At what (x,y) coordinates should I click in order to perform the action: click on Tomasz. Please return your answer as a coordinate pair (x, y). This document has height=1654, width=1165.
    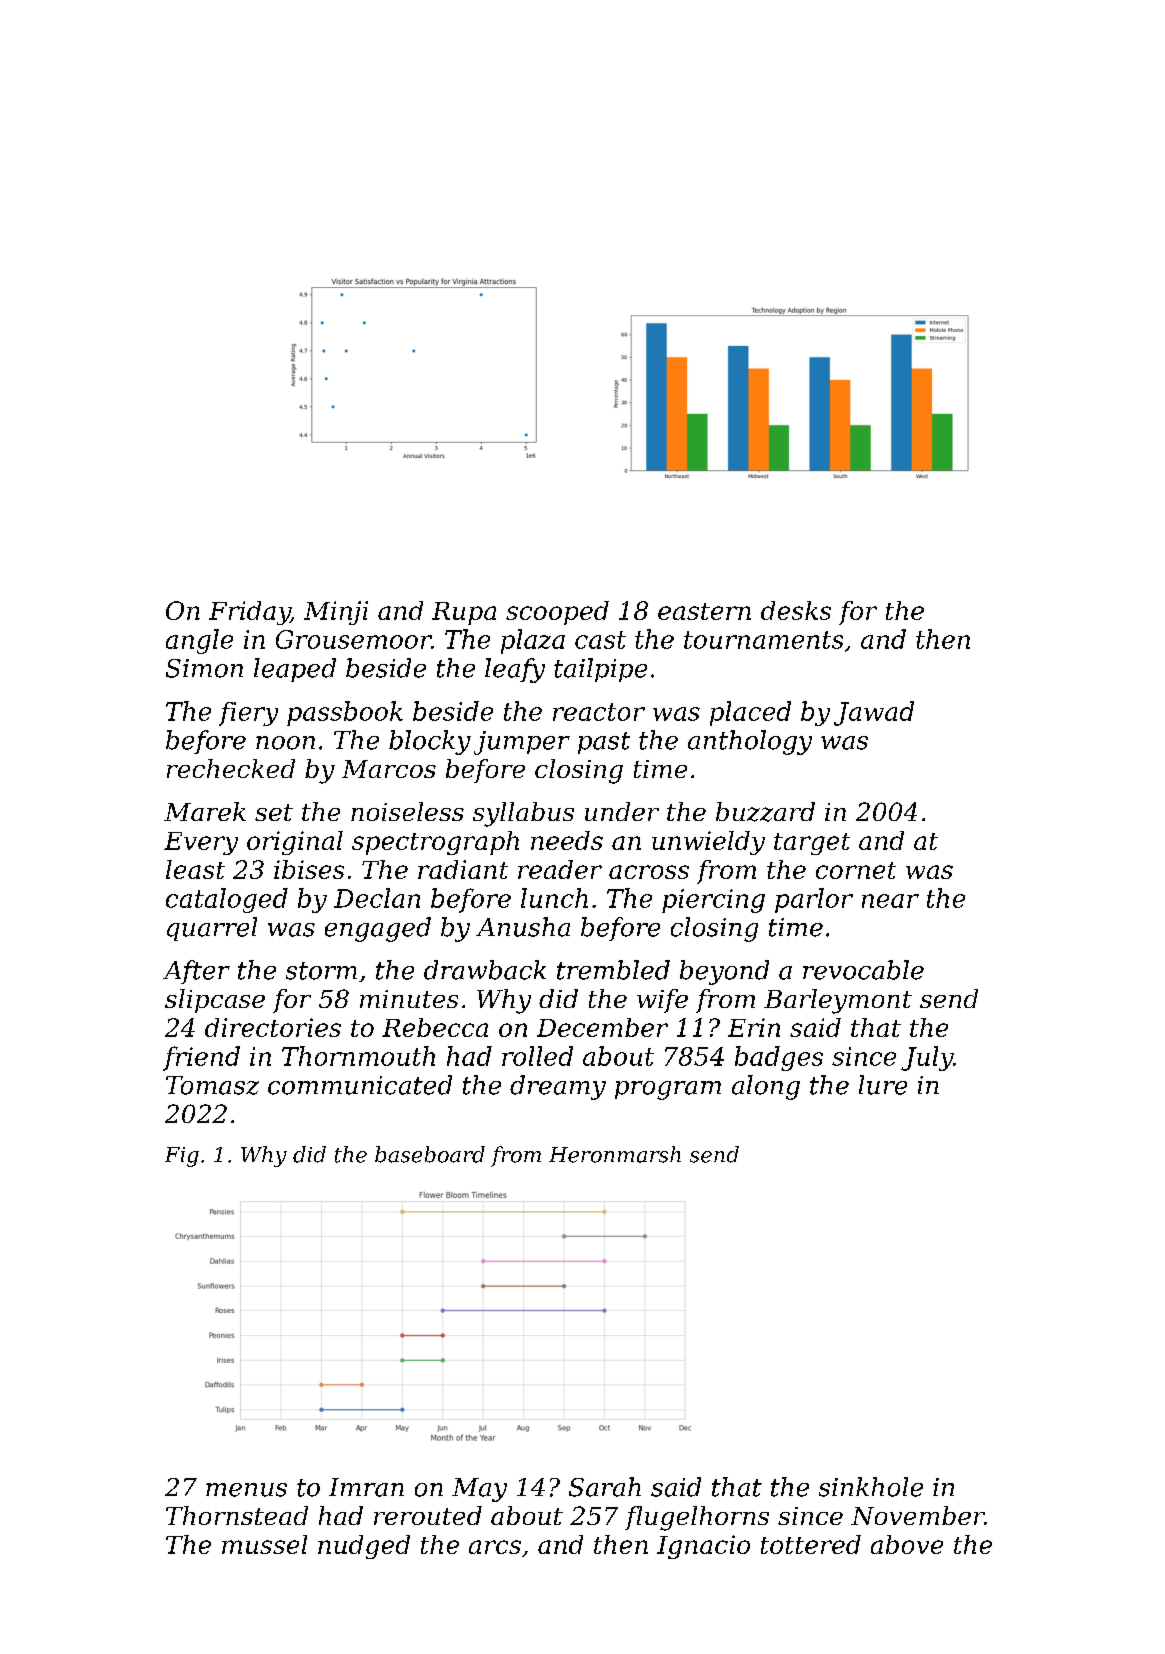
    Looking at the image, I should click on (212, 1085).
